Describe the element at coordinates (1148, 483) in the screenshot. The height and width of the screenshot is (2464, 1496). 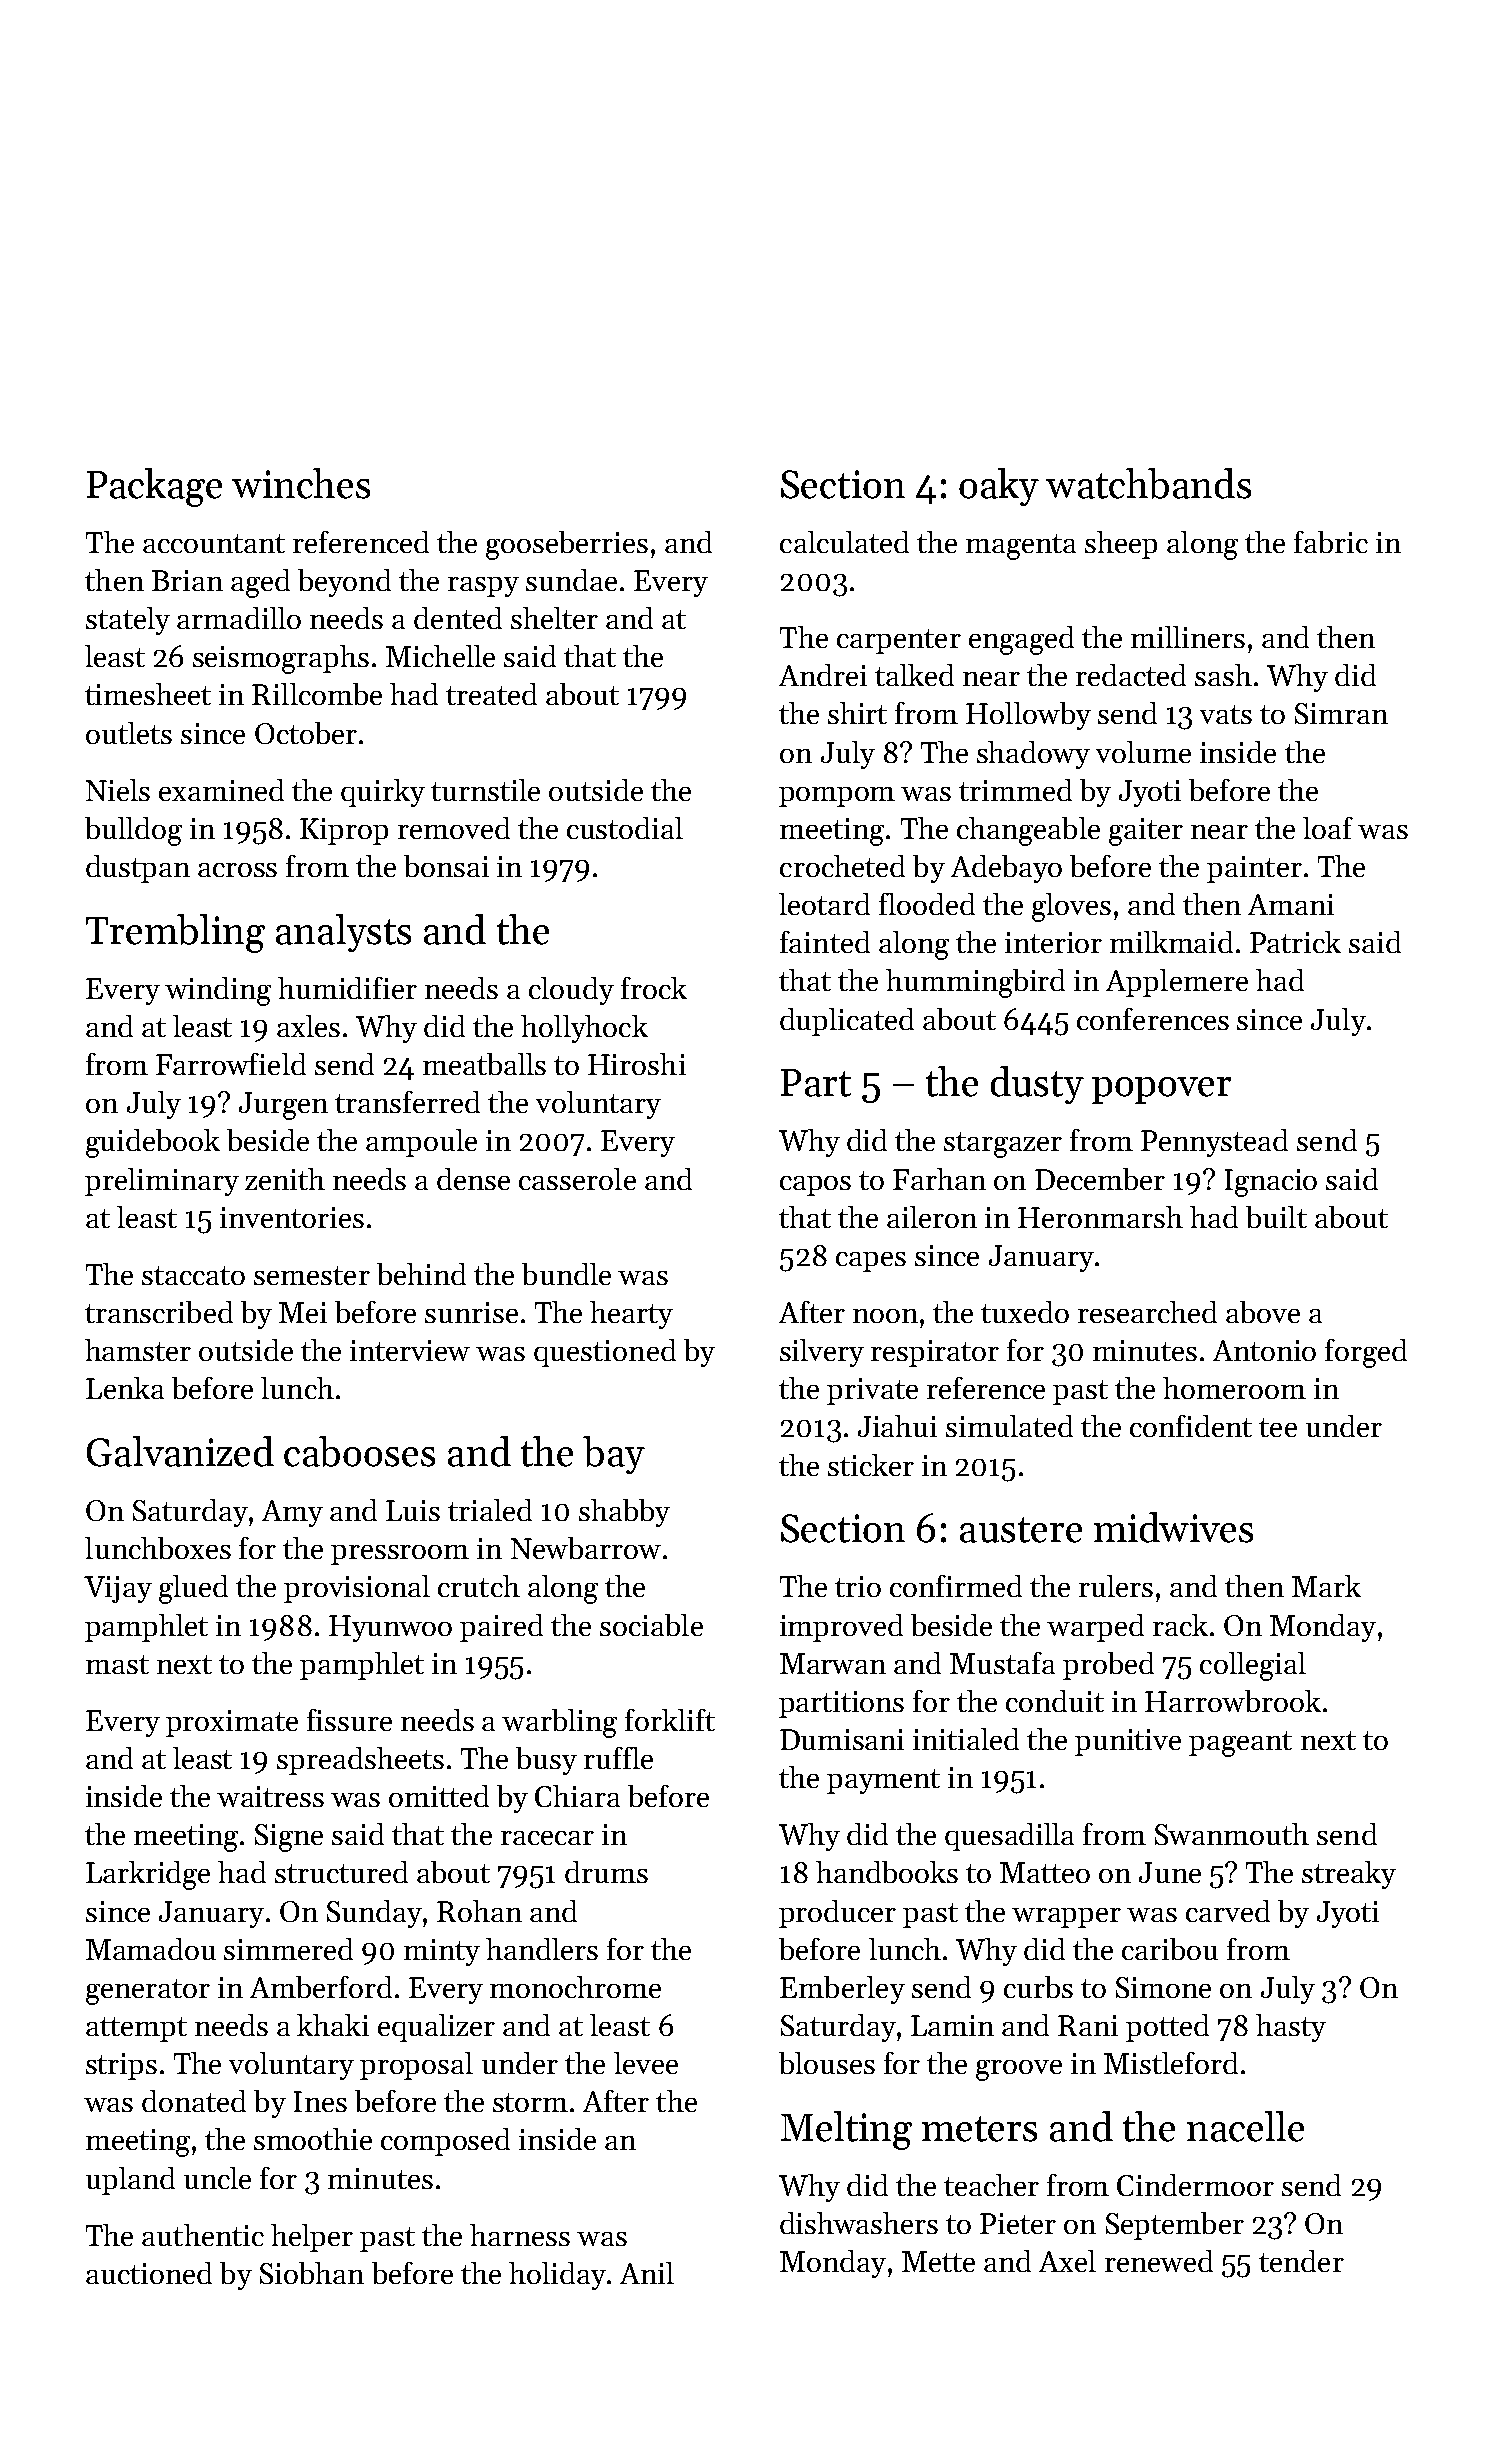
I see `watchbands` at that location.
